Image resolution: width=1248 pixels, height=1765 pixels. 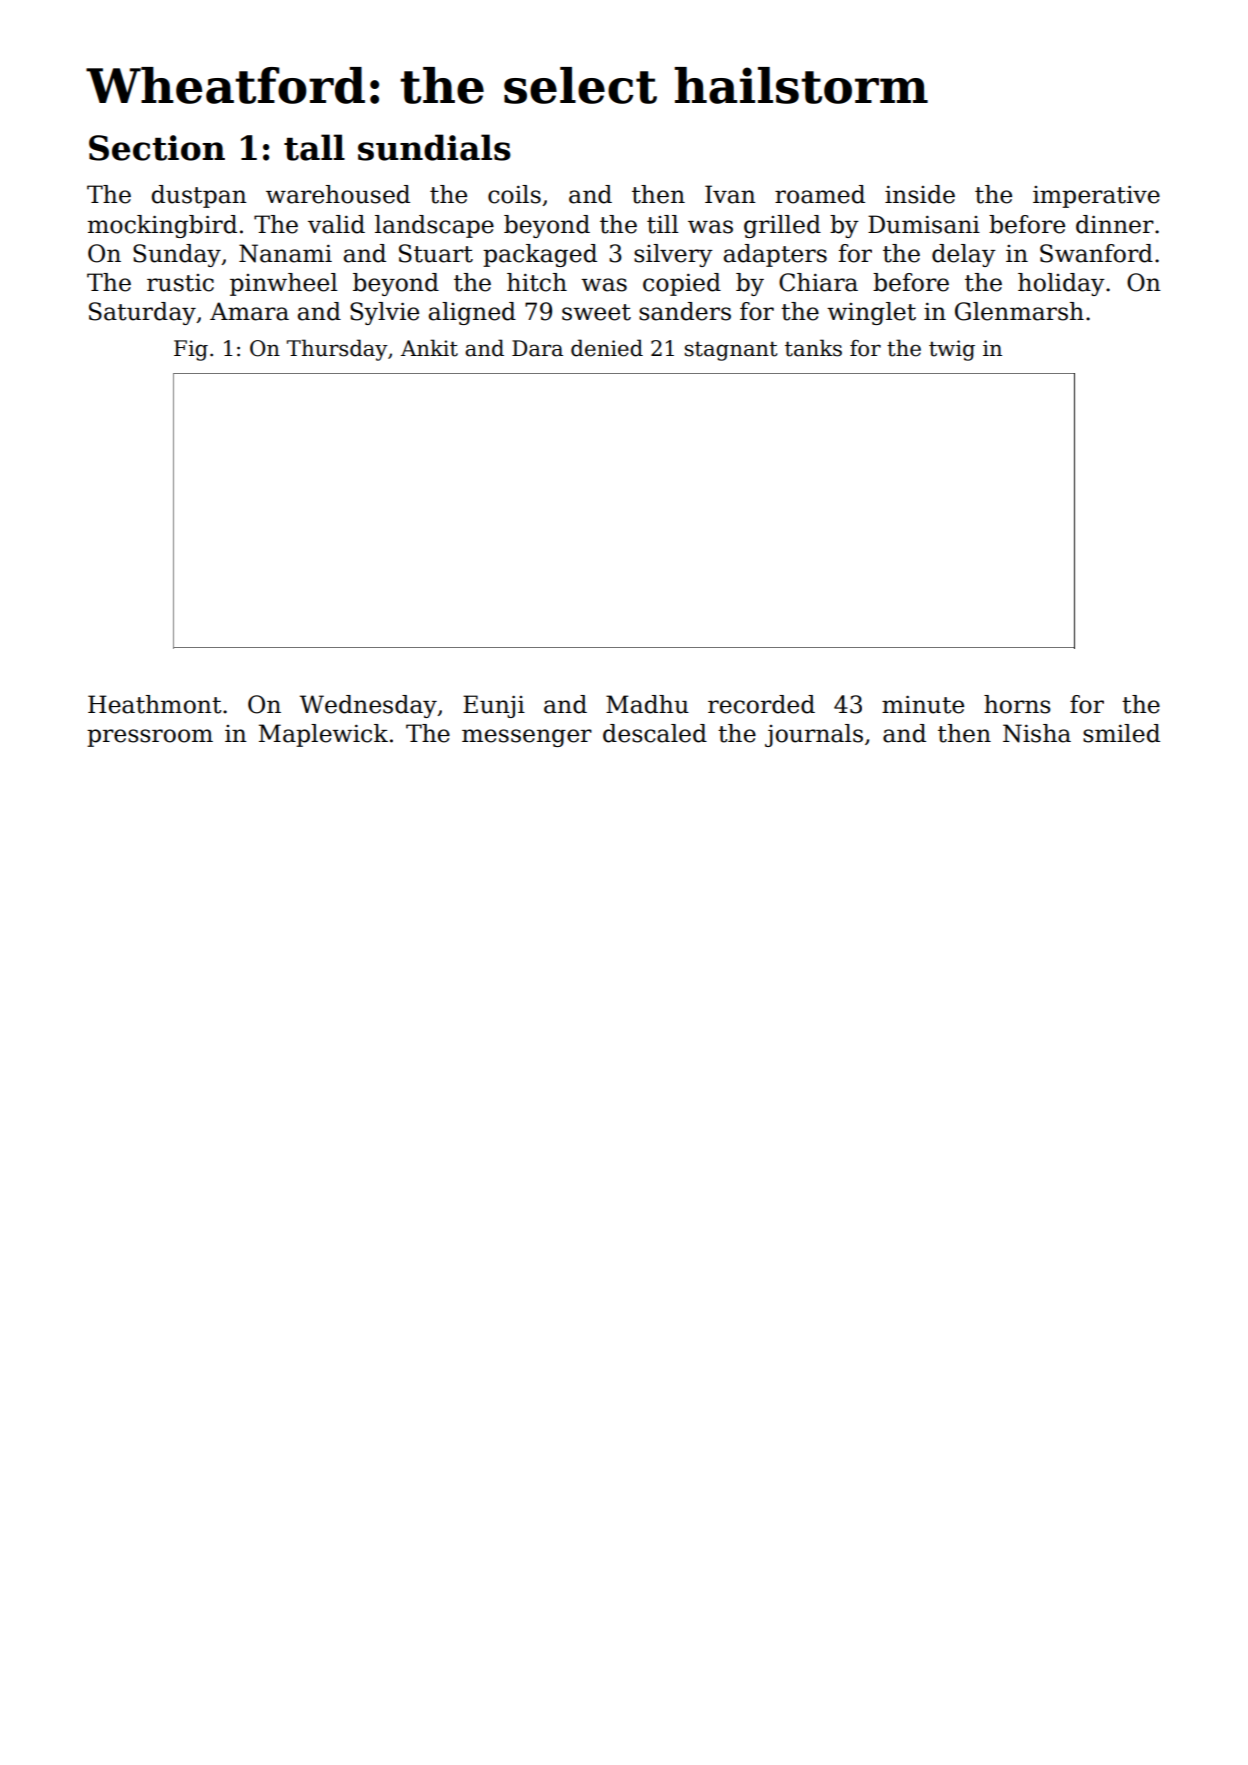 I want to click on sundials, so click(x=434, y=147).
